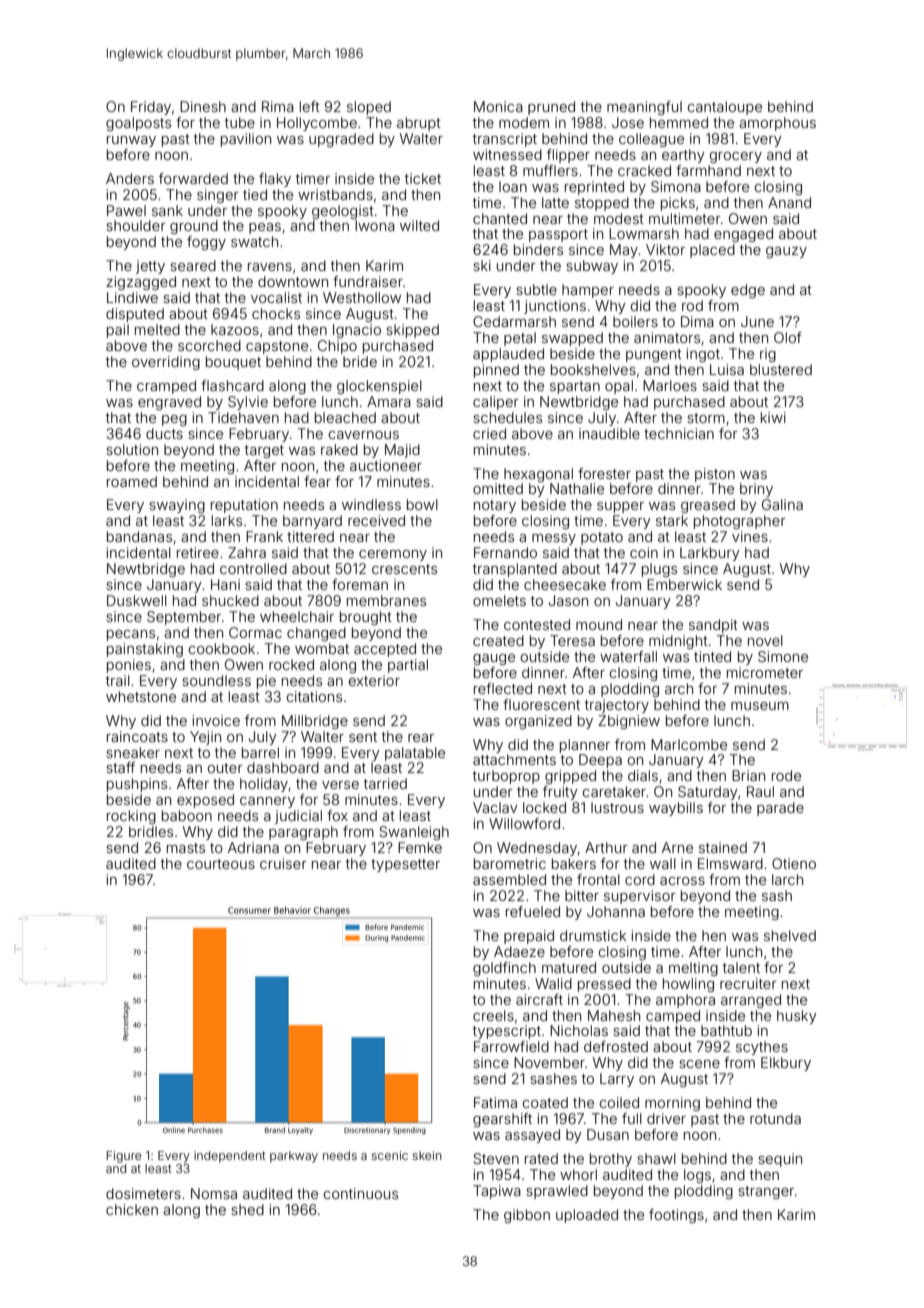  What do you see at coordinates (253, 847) in the screenshot?
I see `Adriana` at bounding box center [253, 847].
